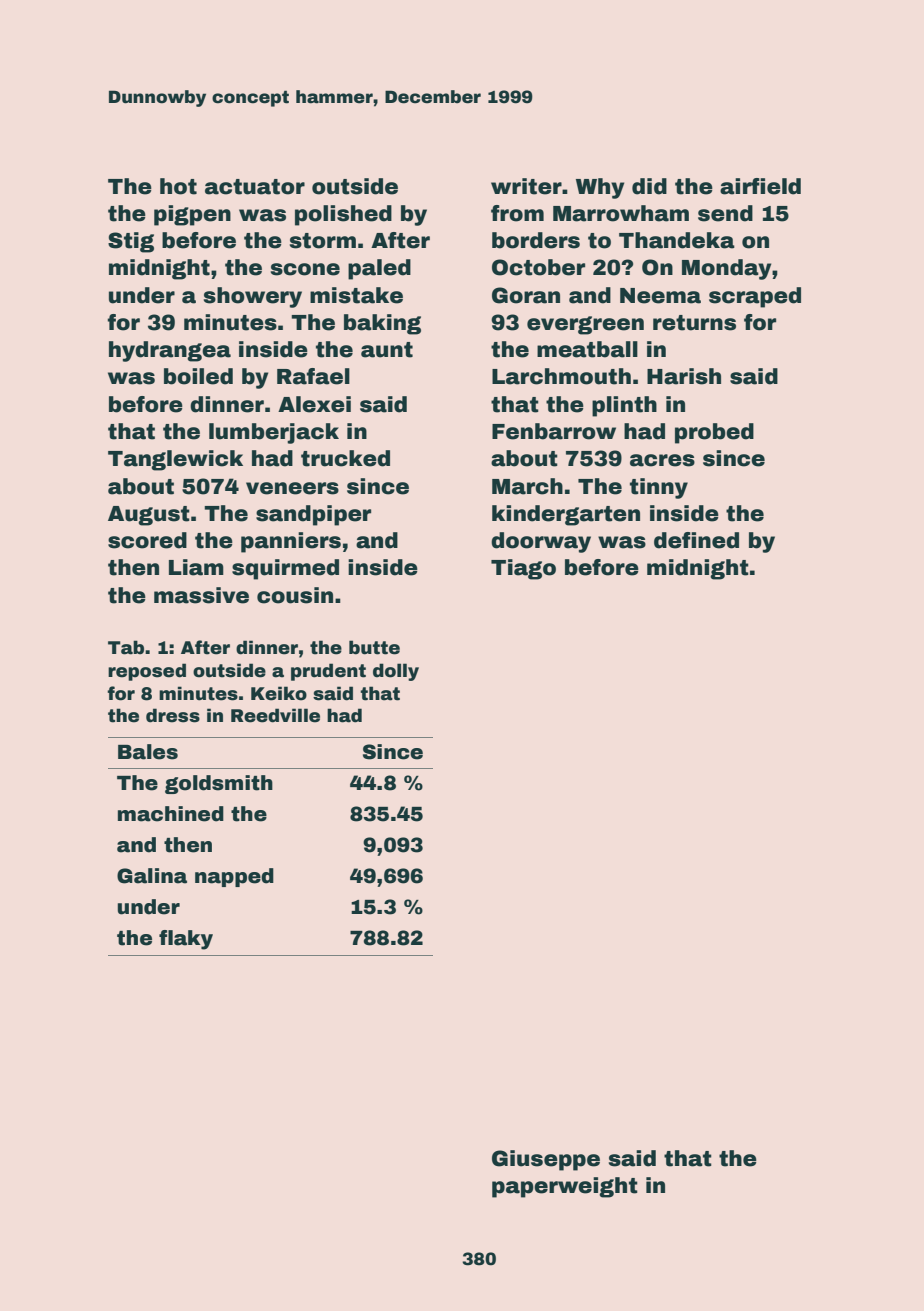 Image resolution: width=924 pixels, height=1311 pixels. I want to click on defined, so click(696, 540).
